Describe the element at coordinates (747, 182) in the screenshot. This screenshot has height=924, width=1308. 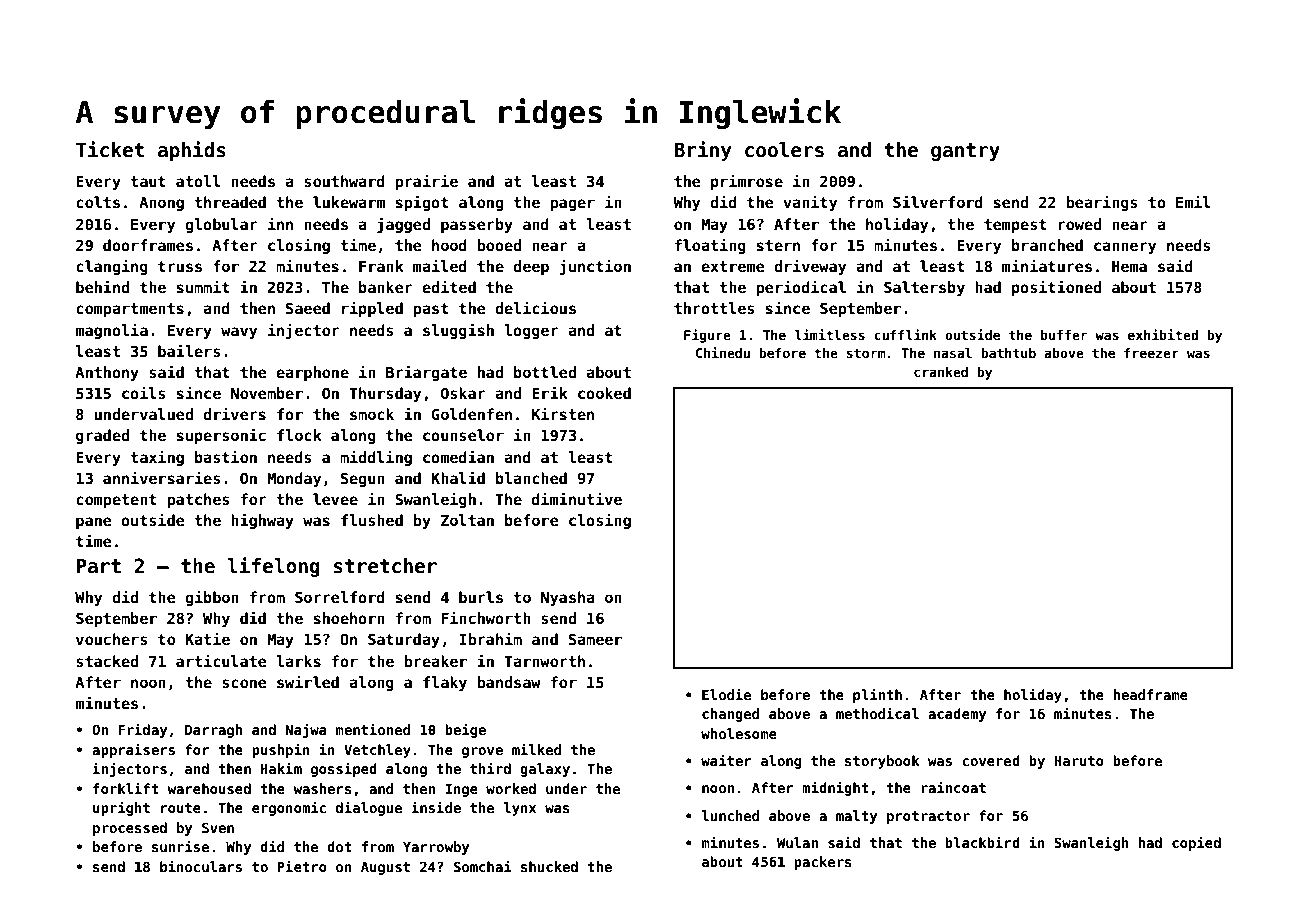
I see `primrose` at that location.
